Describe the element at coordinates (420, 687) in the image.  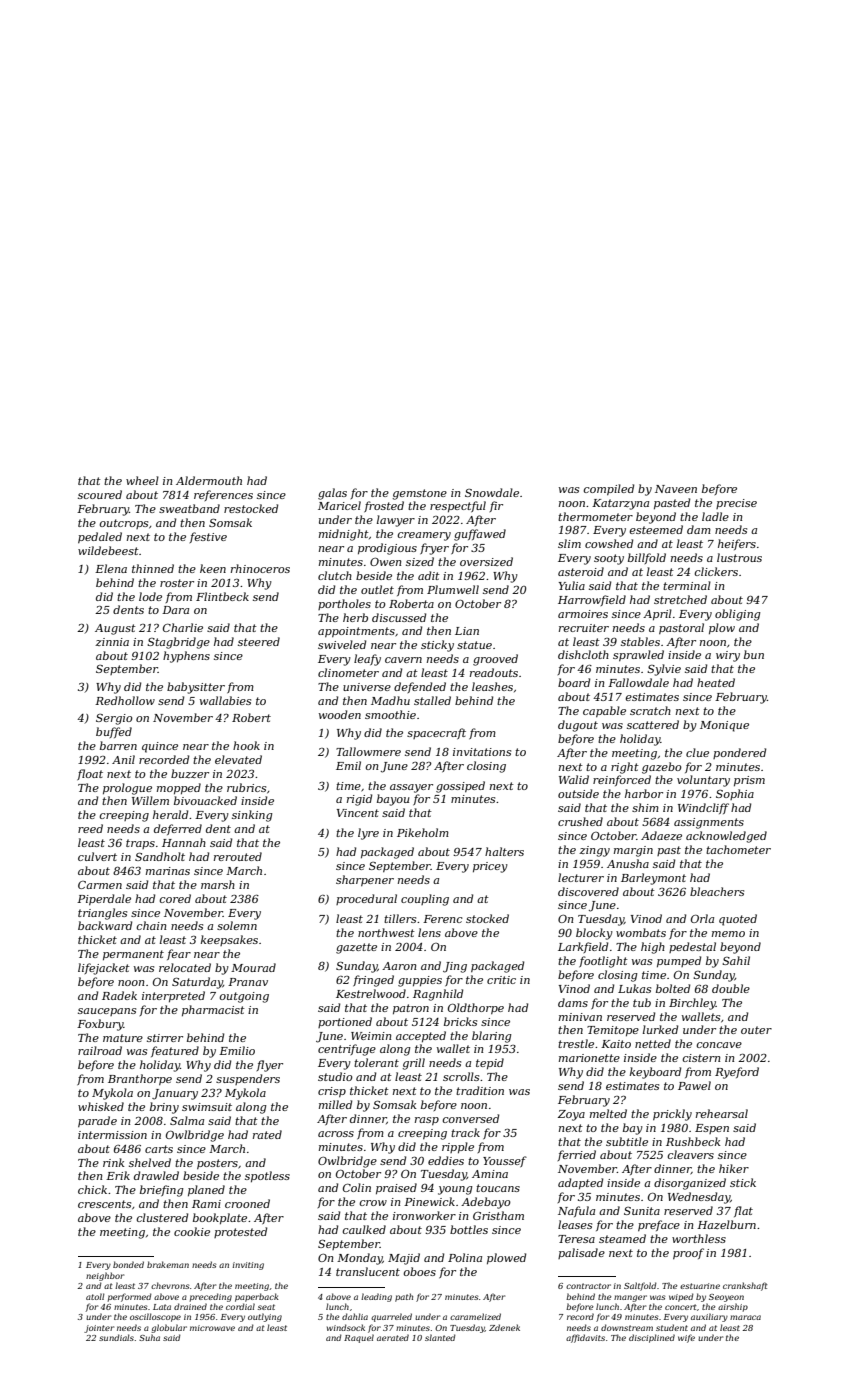
I see `defended` at that location.
